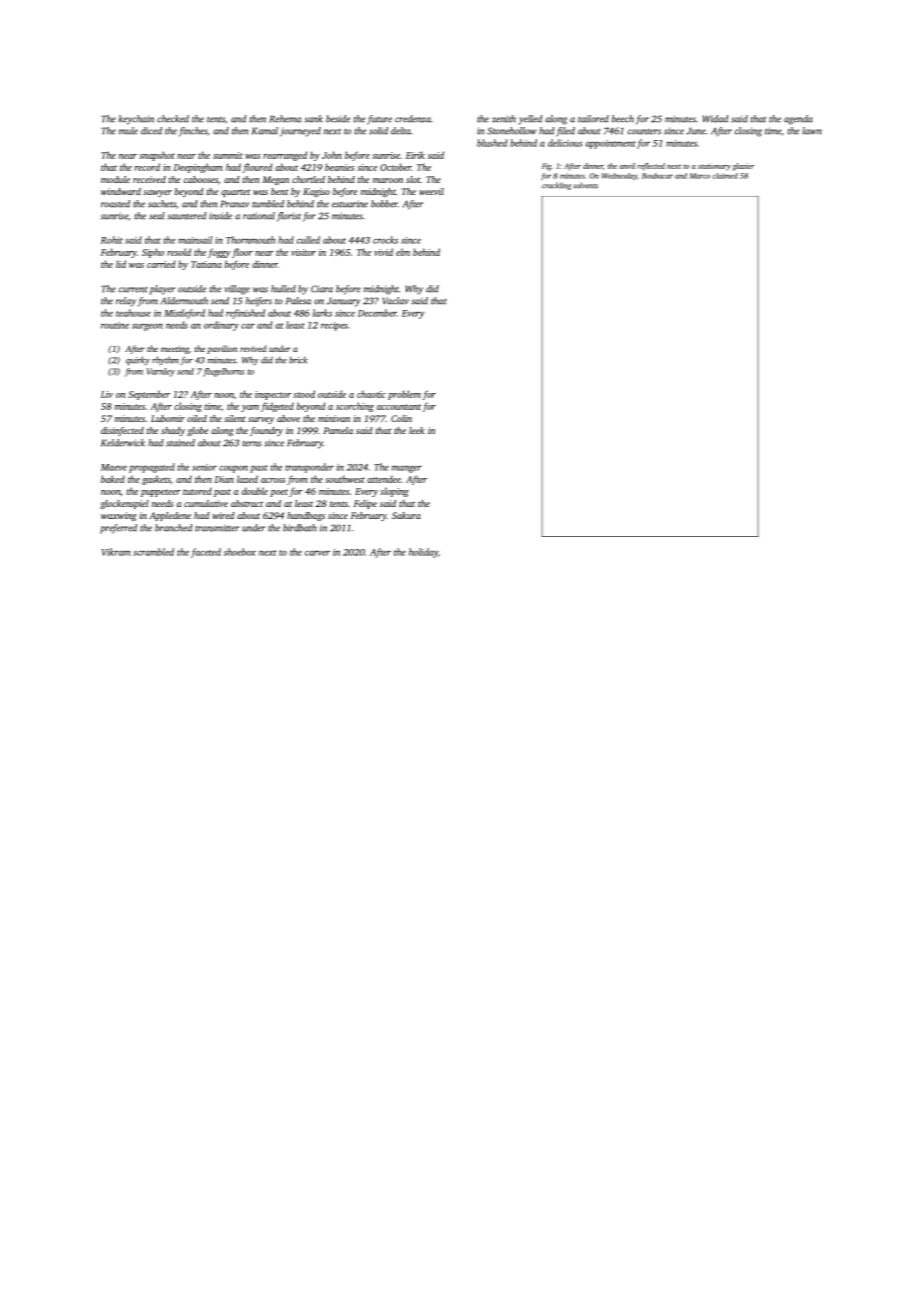 The image size is (924, 1308). Describe the element at coordinates (283, 289) in the page. I see `hulled` at that location.
